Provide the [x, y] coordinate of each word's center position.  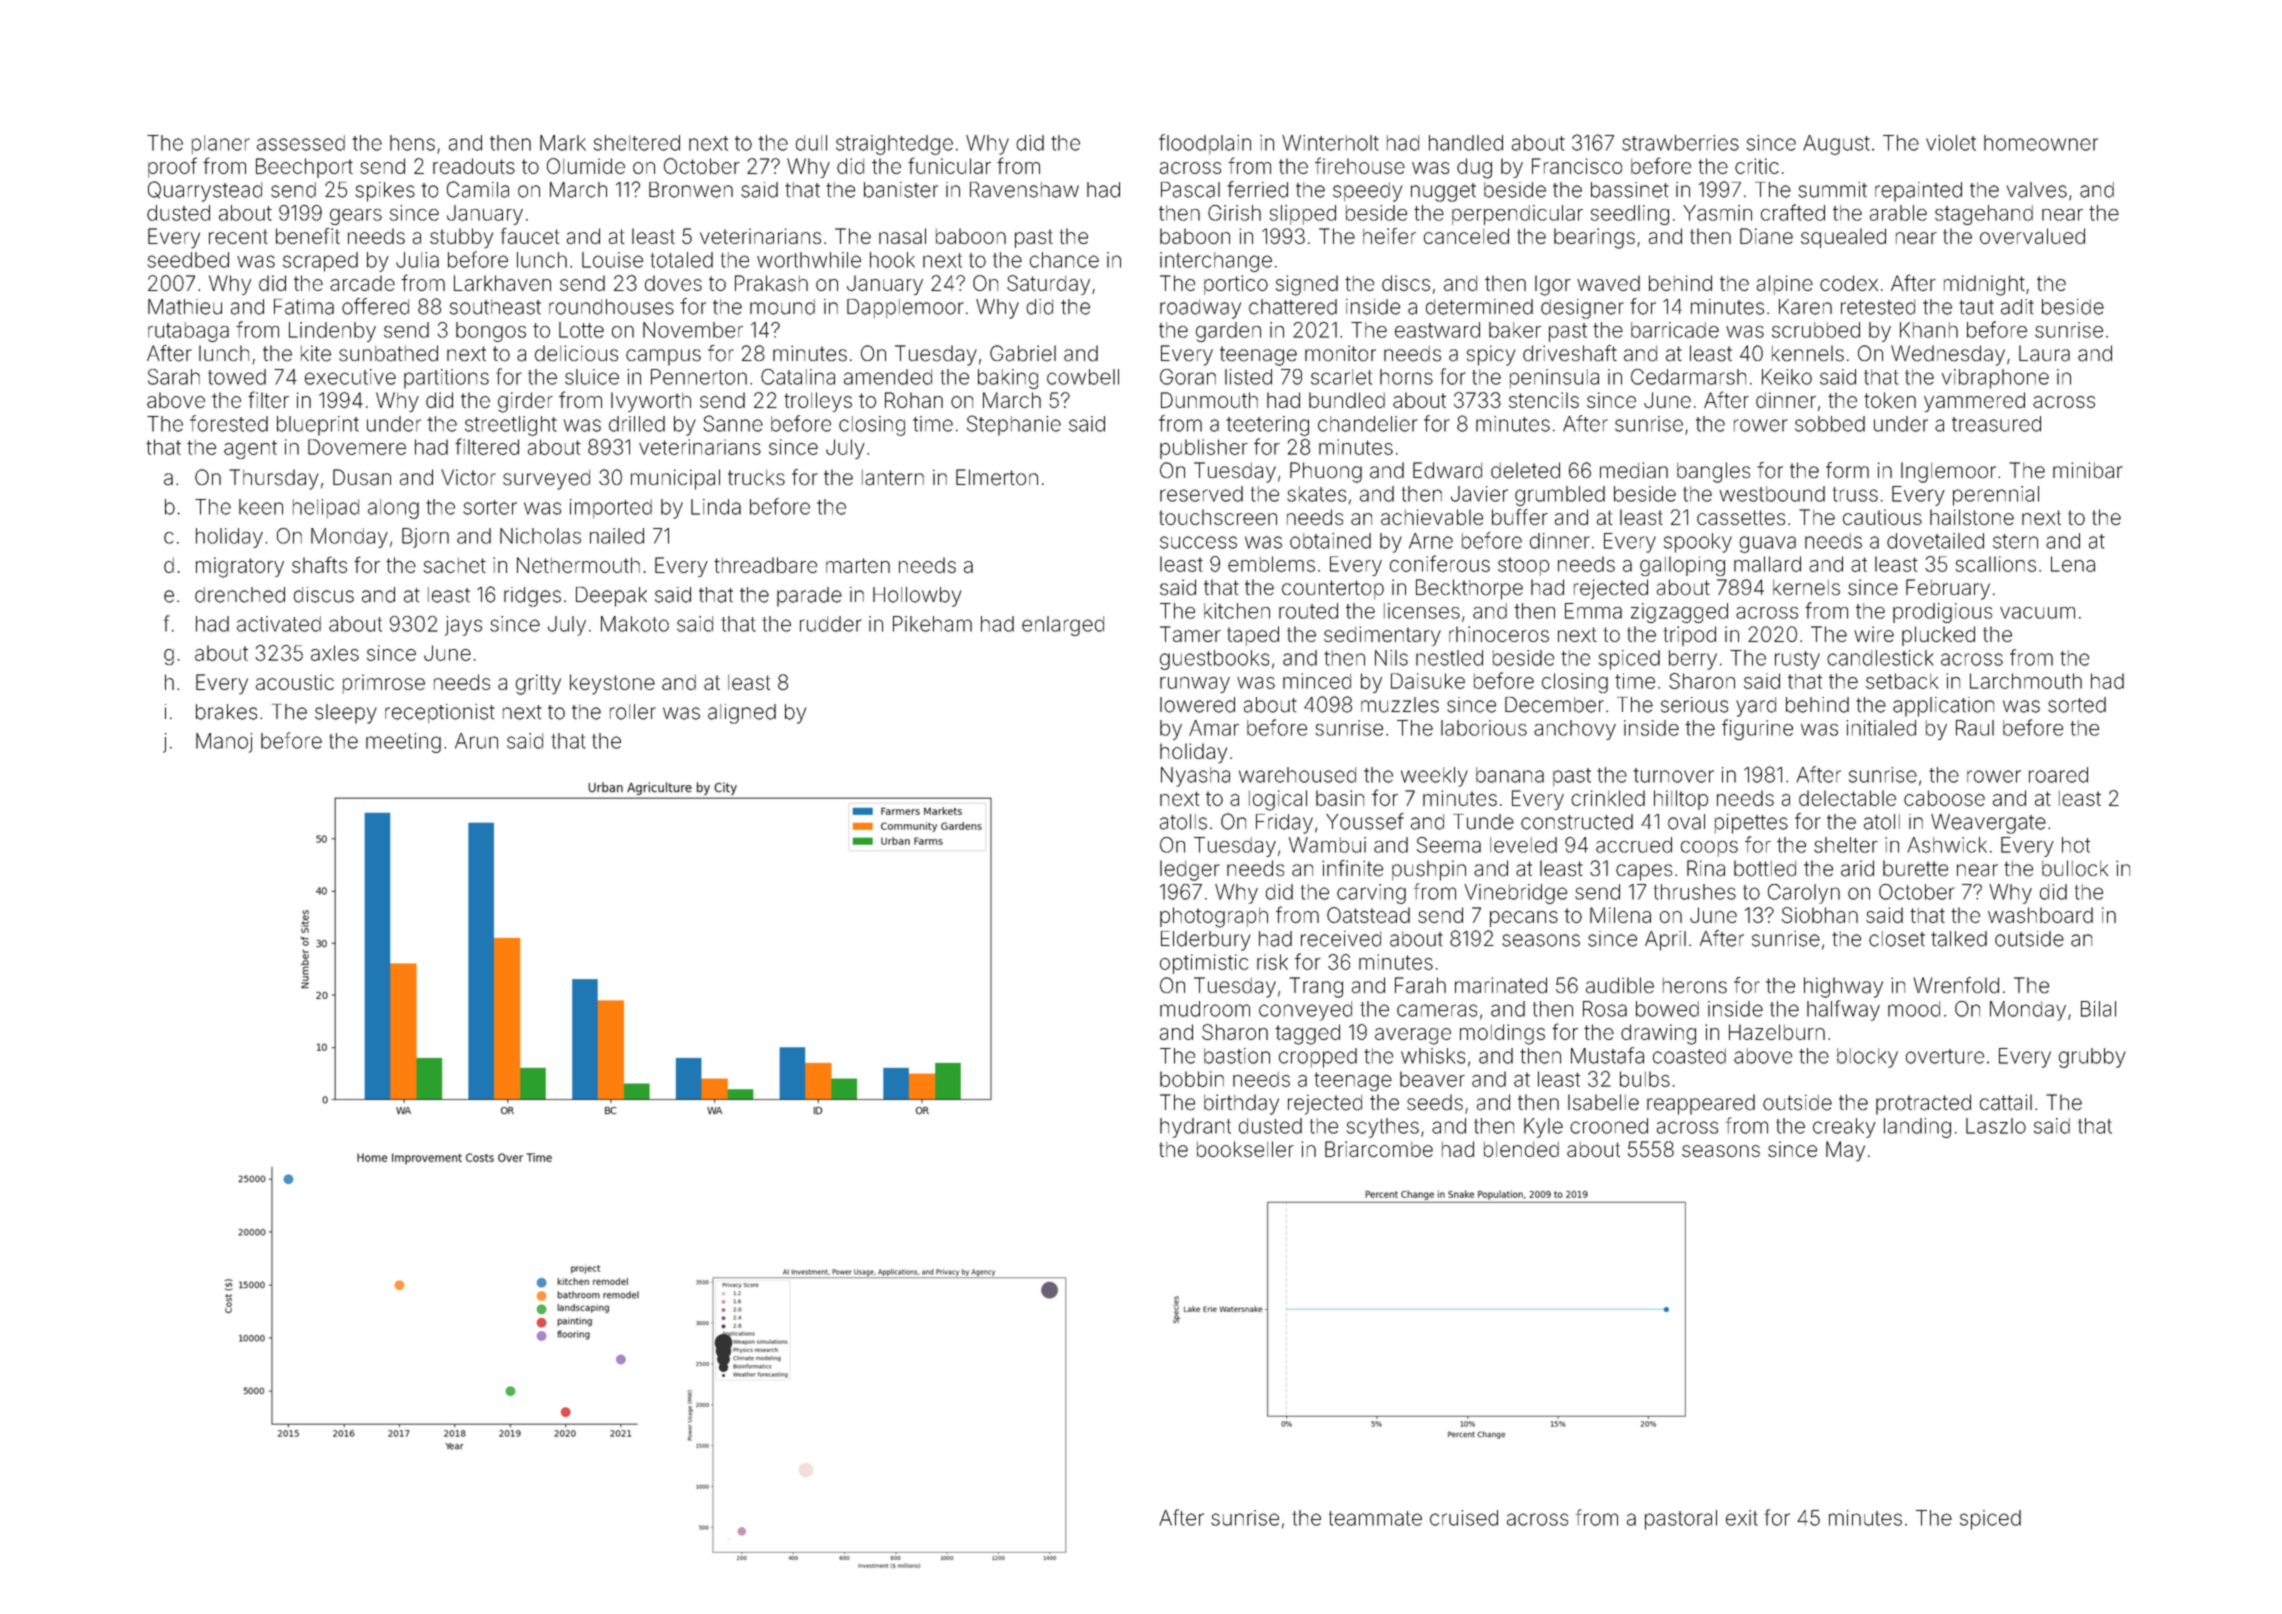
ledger [1190, 870]
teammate [1375, 1518]
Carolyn [1804, 894]
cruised [1464, 1518]
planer [221, 144]
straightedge [894, 145]
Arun [476, 741]
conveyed [1305, 1011]
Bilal [2098, 1009]
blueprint [318, 426]
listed [1248, 377]
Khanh [1929, 330]
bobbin [1192, 1079]
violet [1951, 143]
